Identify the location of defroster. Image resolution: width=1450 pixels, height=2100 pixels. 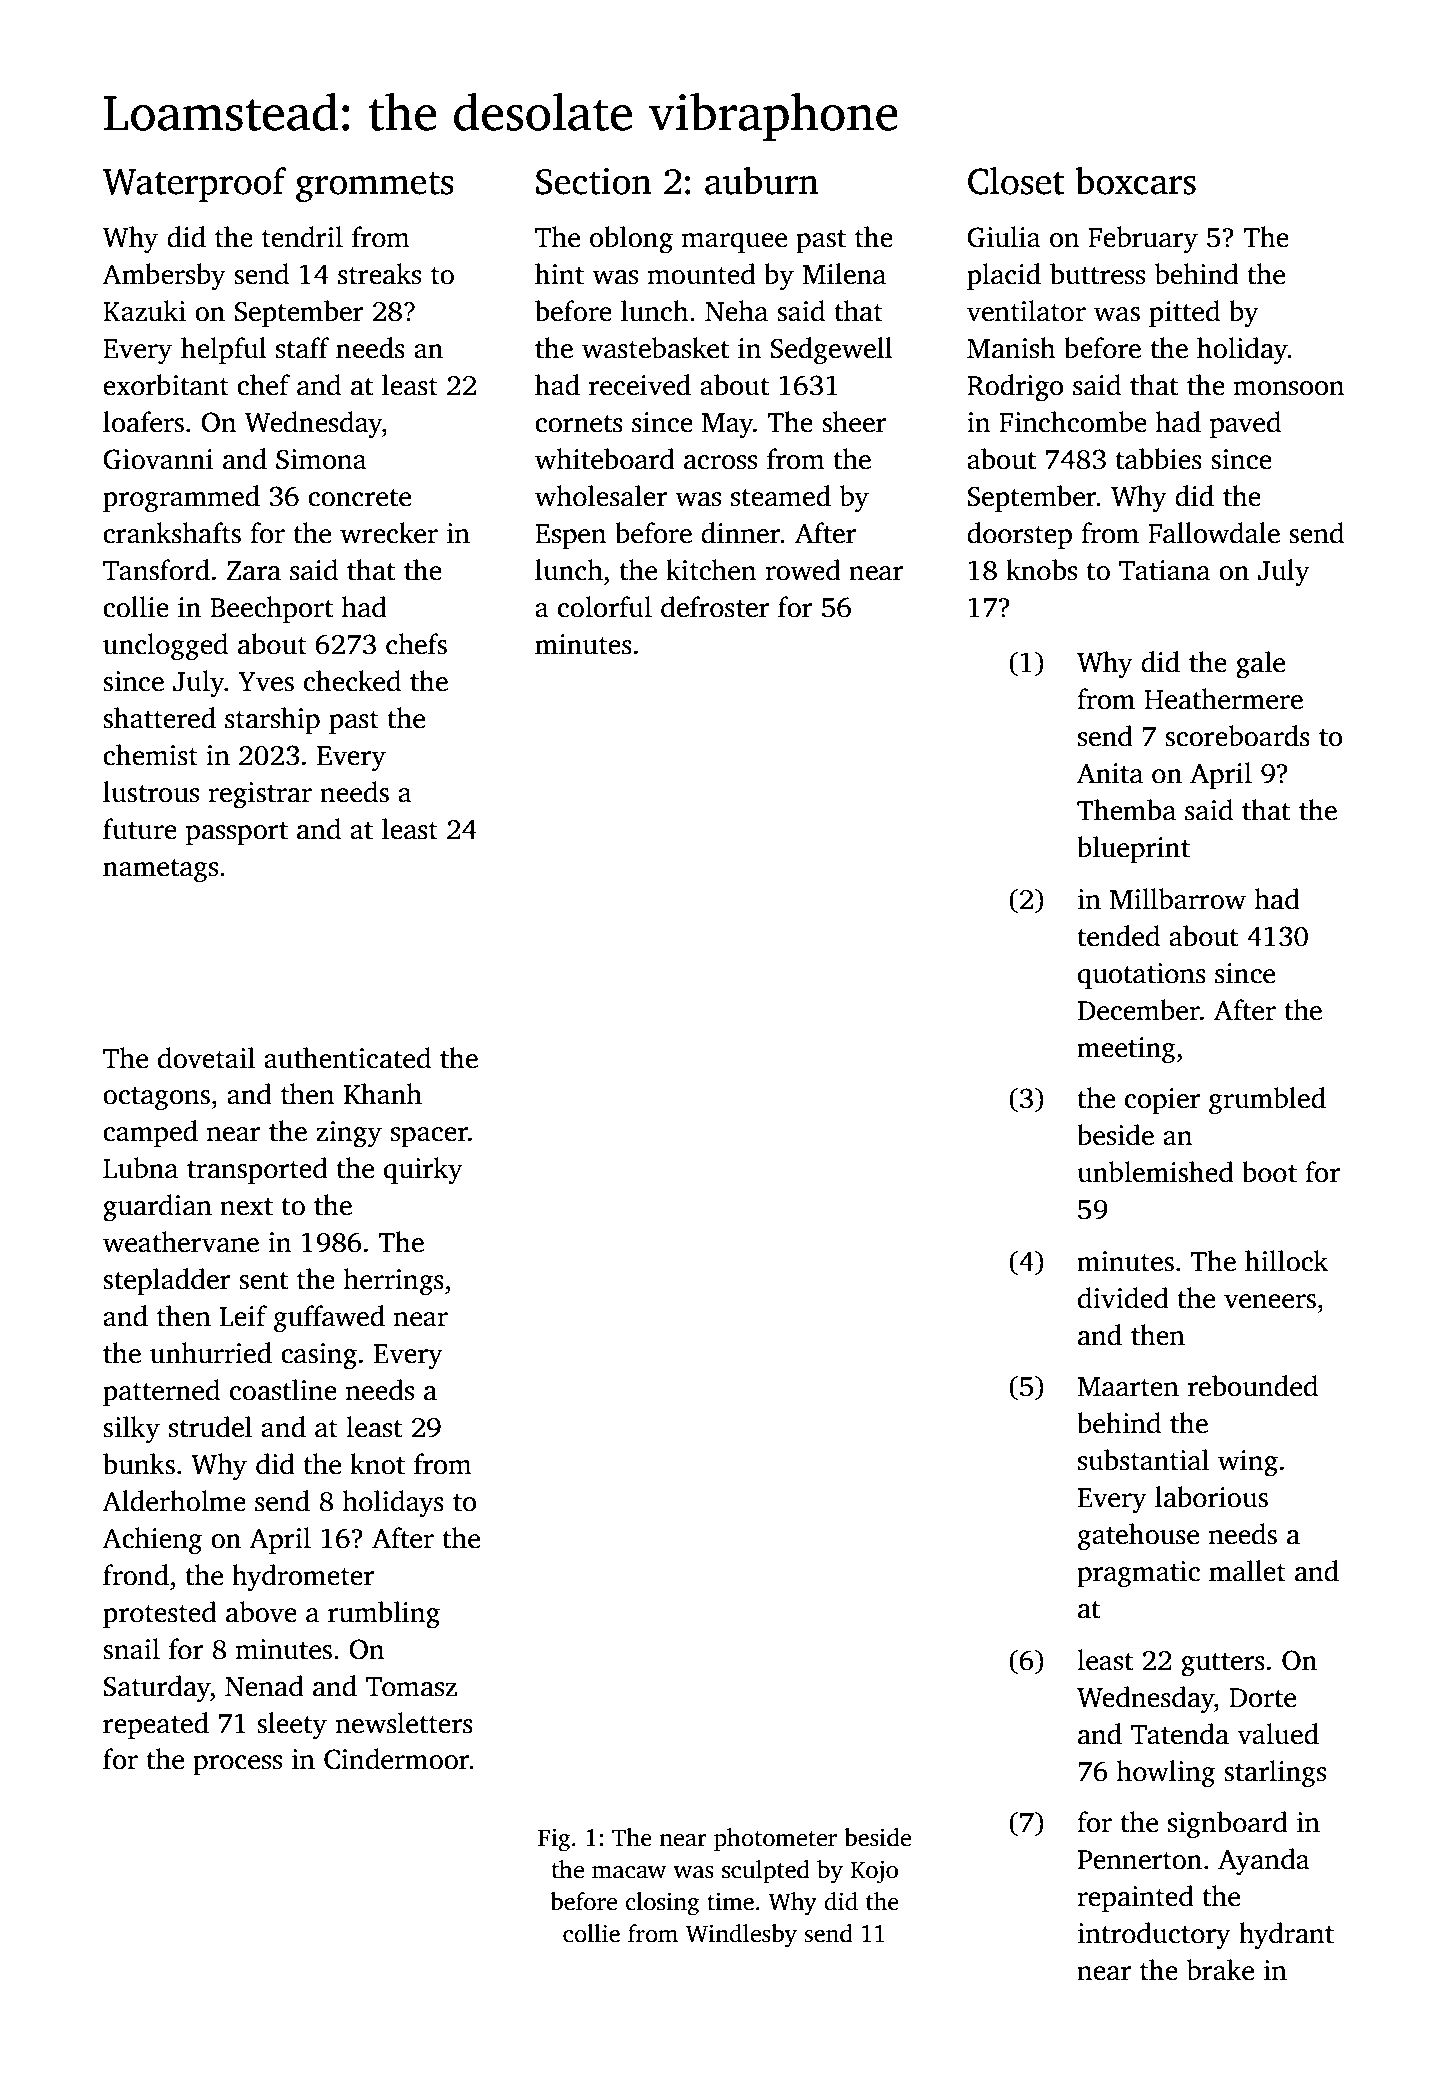
(715, 607).
